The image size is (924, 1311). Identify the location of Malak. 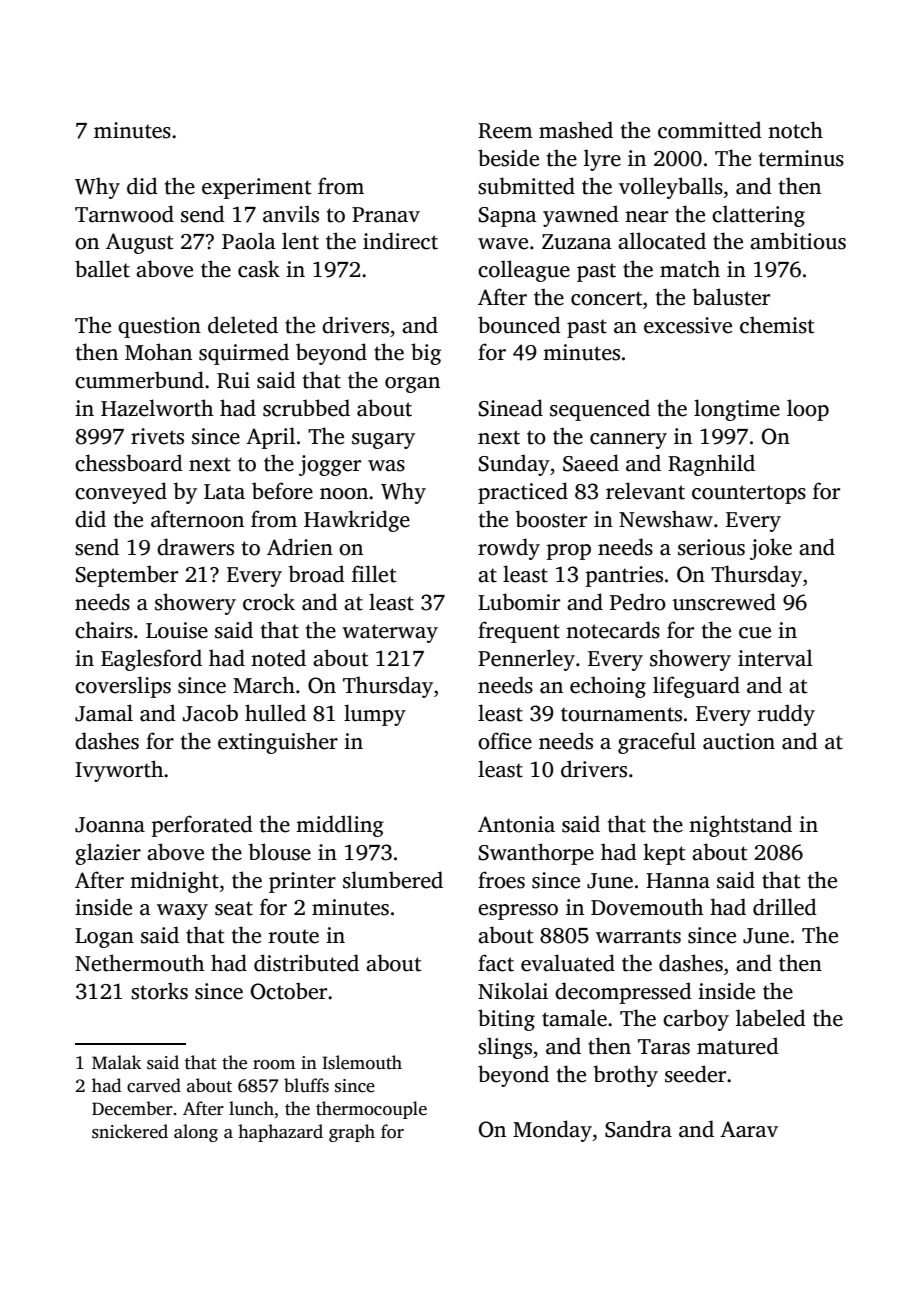
(117, 1062).
